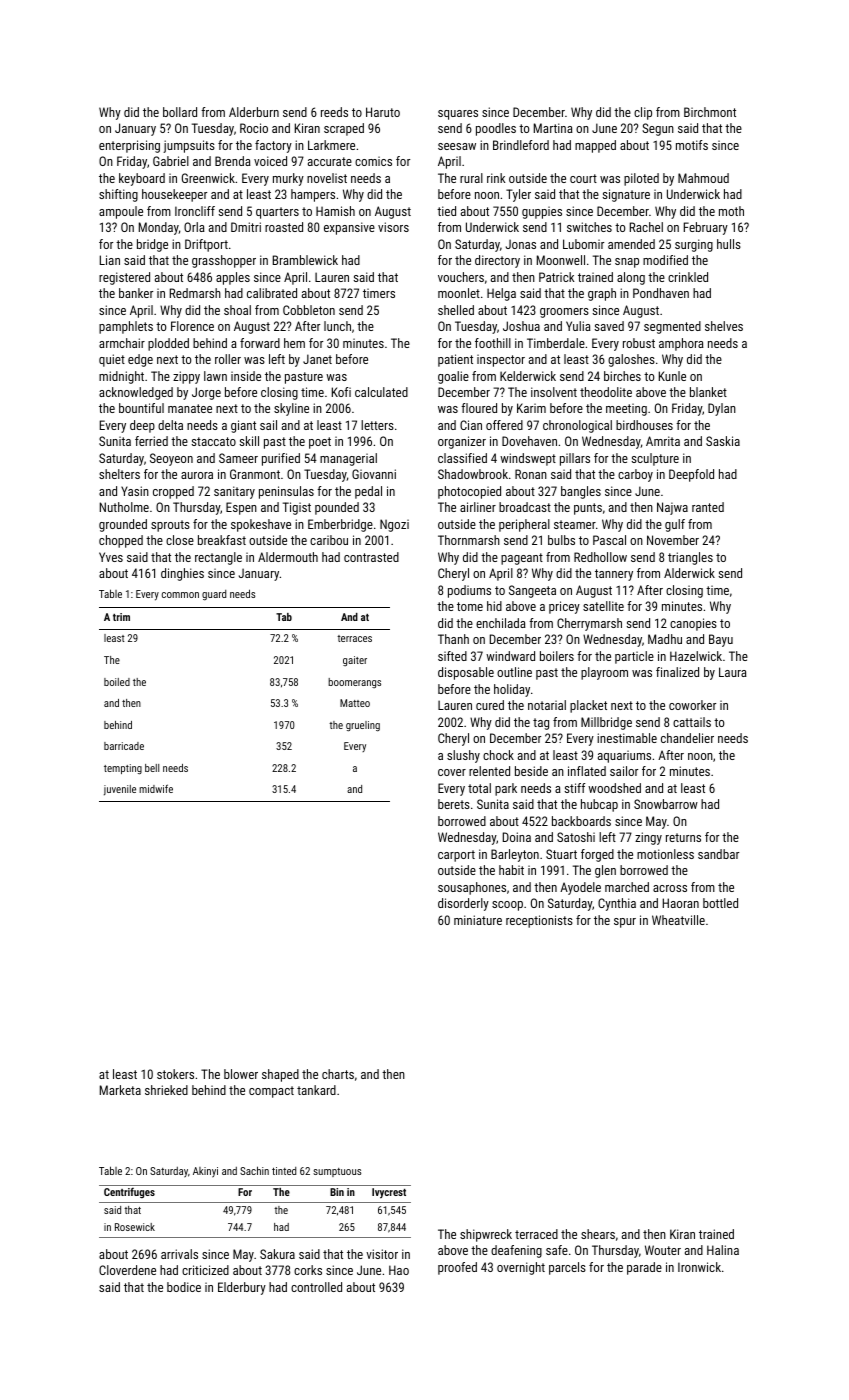 Image resolution: width=849 pixels, height=1400 pixels. Describe the element at coordinates (110, 260) in the screenshot. I see `Lian` at that location.
